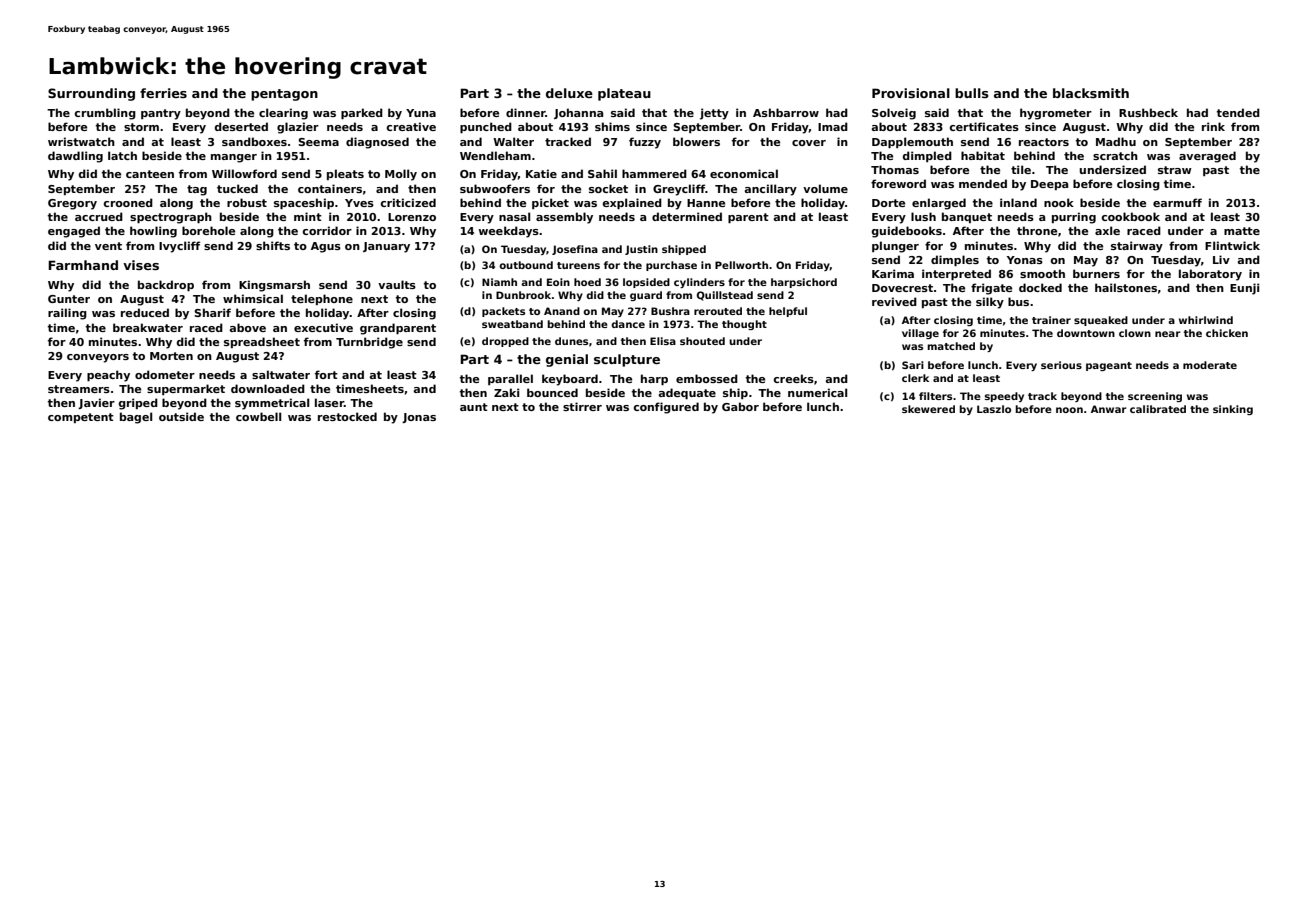  Describe the element at coordinates (274, 286) in the screenshot. I see `Kingsmarsh` at that location.
